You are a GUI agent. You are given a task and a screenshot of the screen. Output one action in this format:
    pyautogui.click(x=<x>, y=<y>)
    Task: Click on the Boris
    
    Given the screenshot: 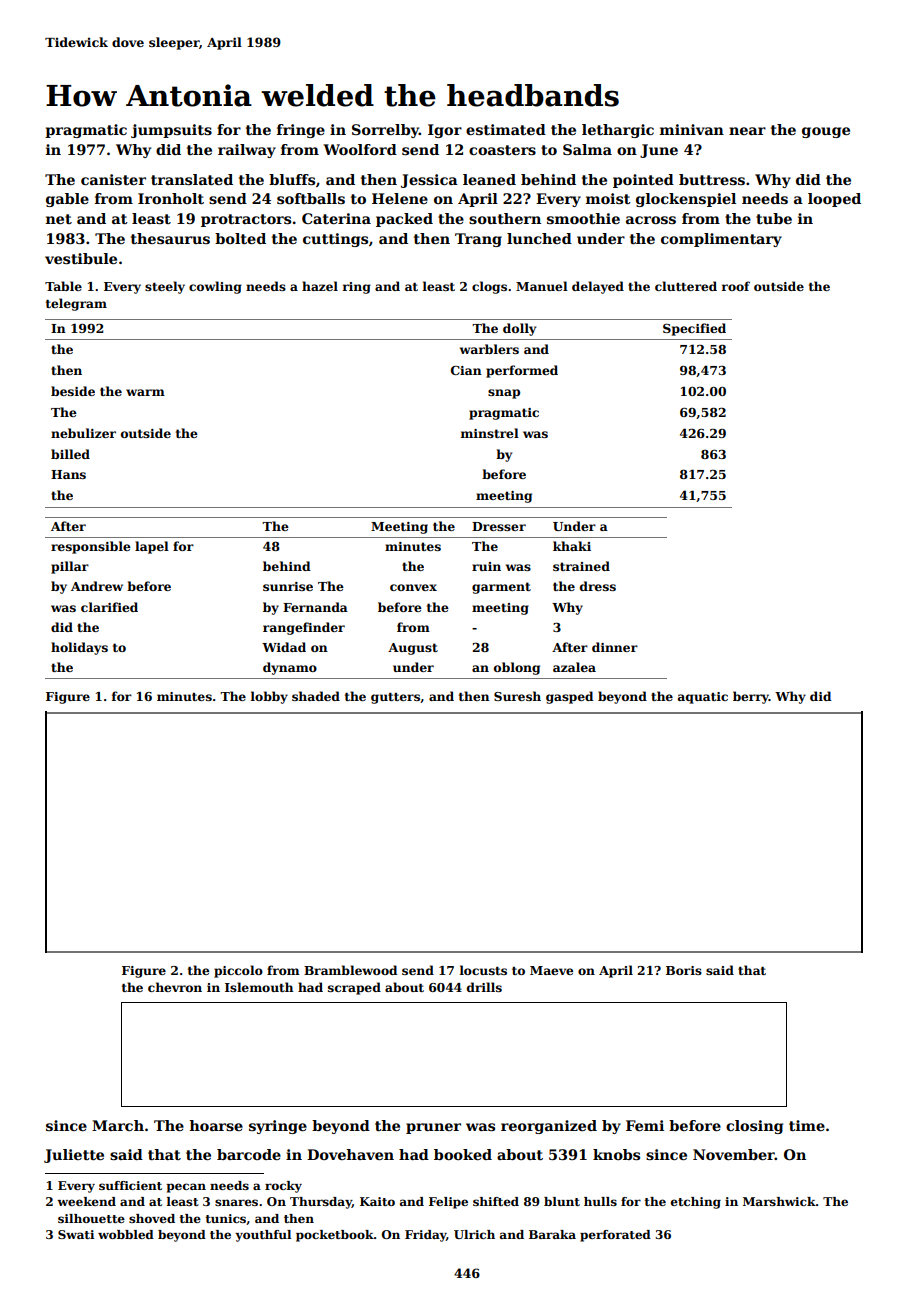 What is the action you would take?
    pyautogui.click(x=684, y=970)
